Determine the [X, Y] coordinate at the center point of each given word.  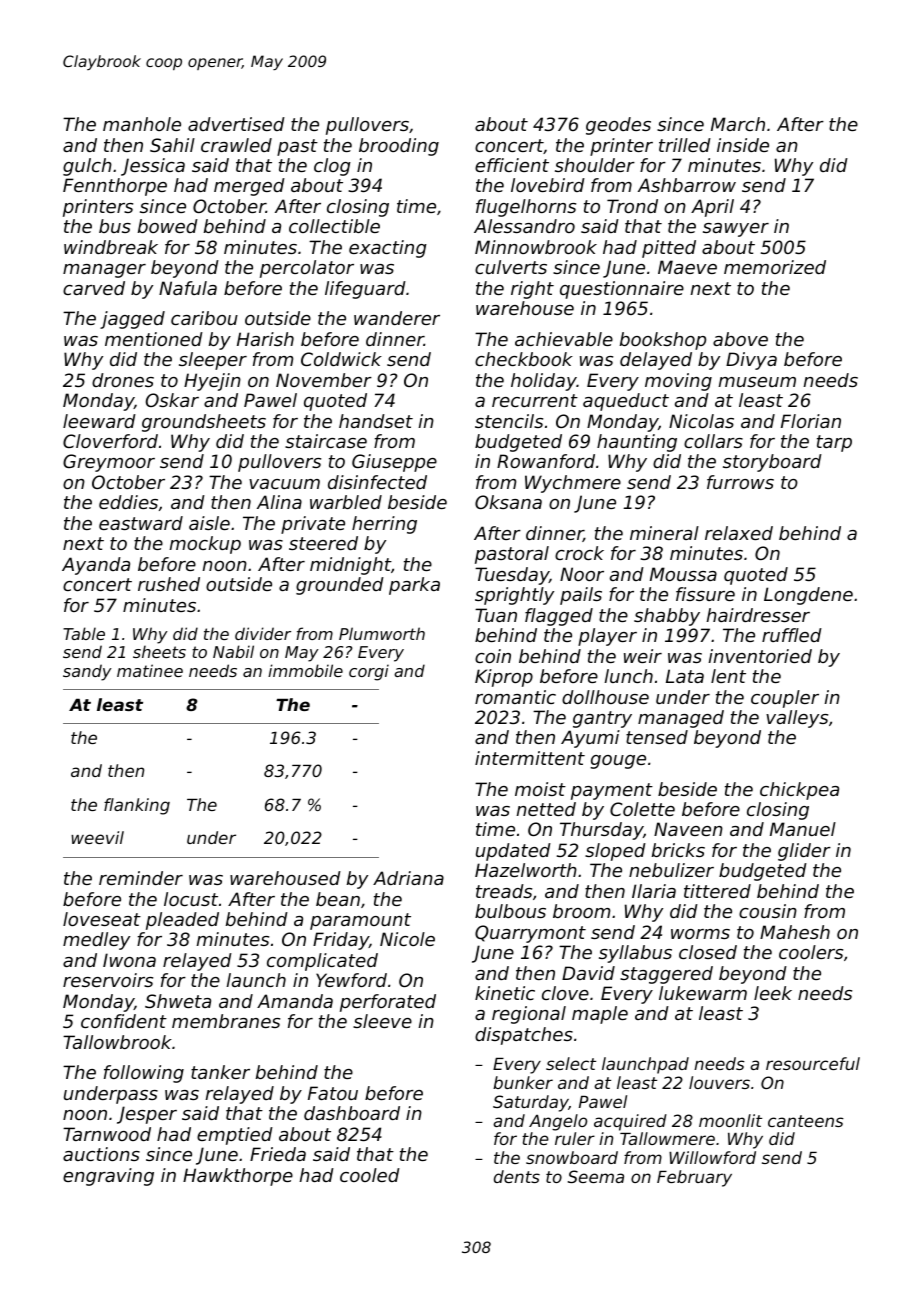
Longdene [808, 596]
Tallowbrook [117, 1042]
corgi [369, 672]
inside [743, 145]
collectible [334, 226]
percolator [307, 269]
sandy [87, 672]
